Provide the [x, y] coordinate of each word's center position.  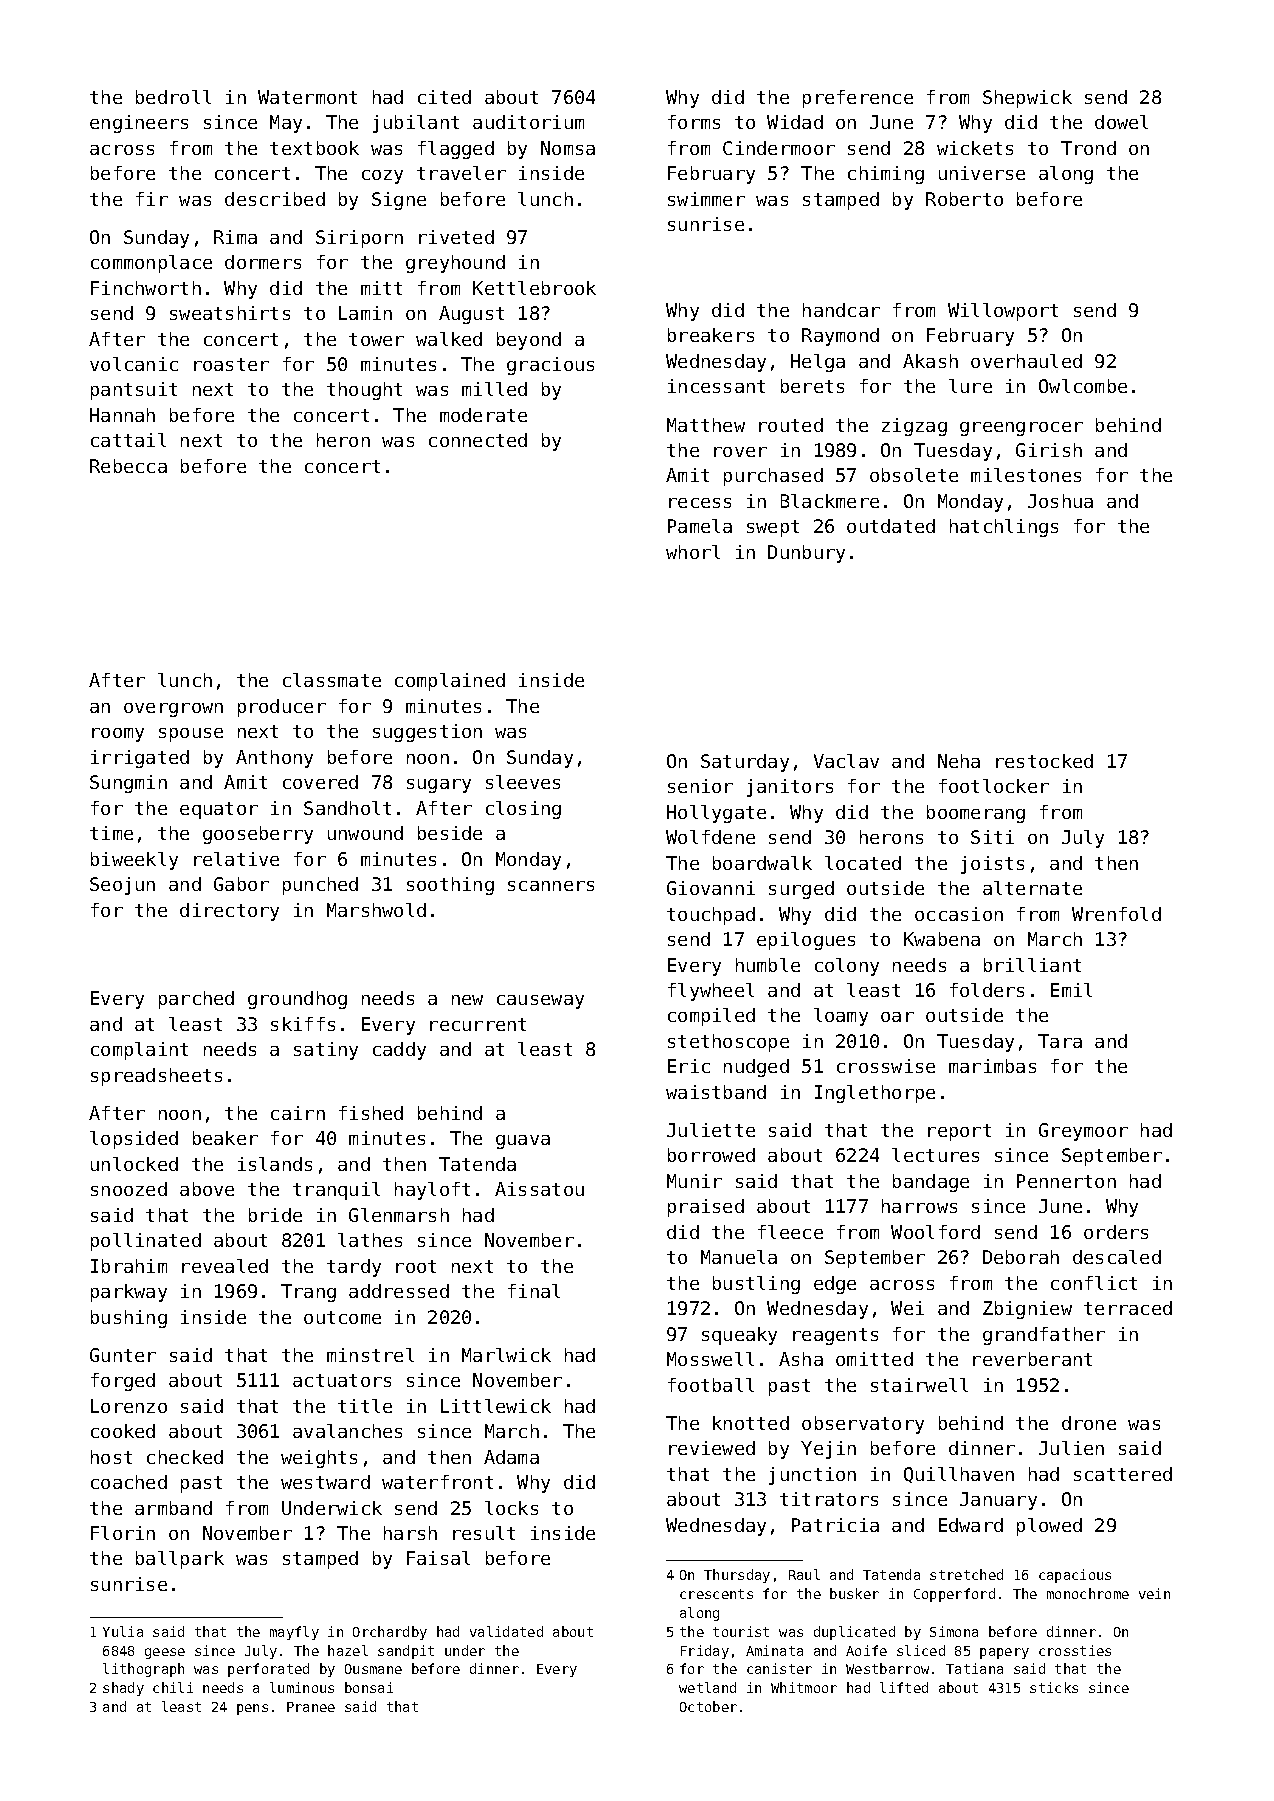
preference [858, 99]
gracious [550, 366]
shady [123, 1689]
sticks [1054, 1687]
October [708, 1706]
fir [152, 199]
